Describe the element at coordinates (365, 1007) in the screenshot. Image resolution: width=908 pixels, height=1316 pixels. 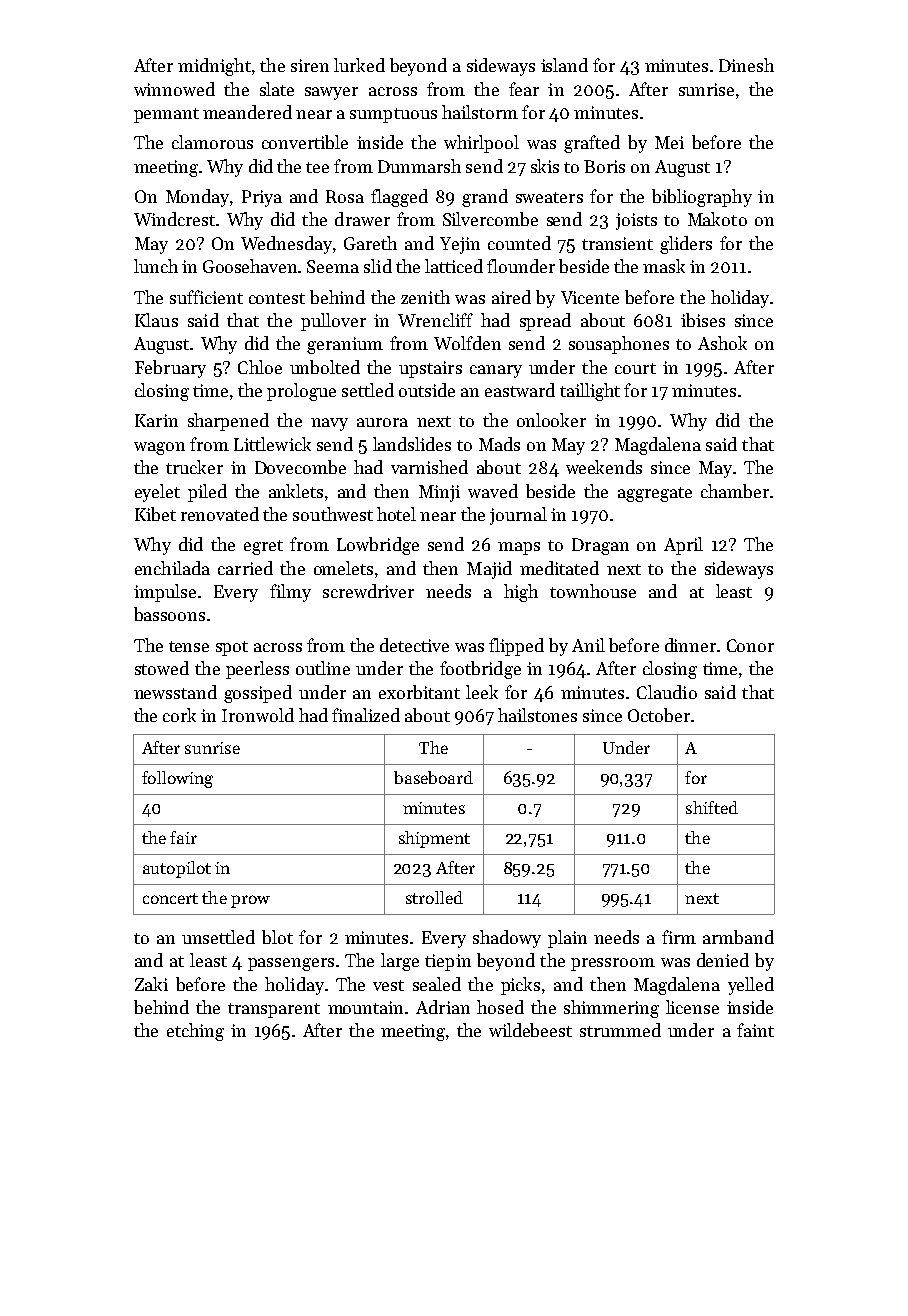
I see `mountain` at that location.
